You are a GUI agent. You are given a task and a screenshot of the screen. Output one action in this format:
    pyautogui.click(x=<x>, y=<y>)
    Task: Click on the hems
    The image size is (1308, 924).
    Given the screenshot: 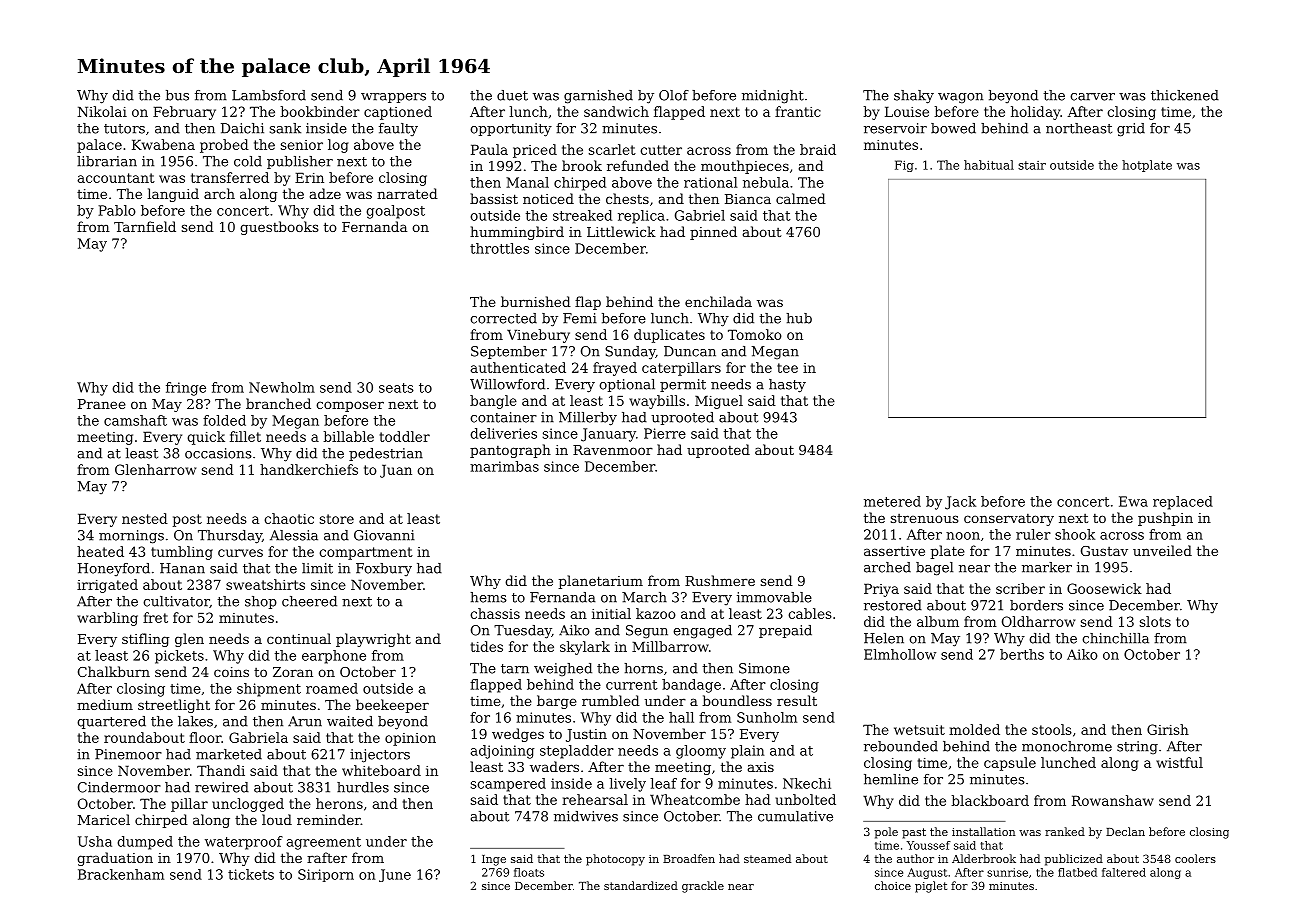 What is the action you would take?
    pyautogui.click(x=488, y=597)
